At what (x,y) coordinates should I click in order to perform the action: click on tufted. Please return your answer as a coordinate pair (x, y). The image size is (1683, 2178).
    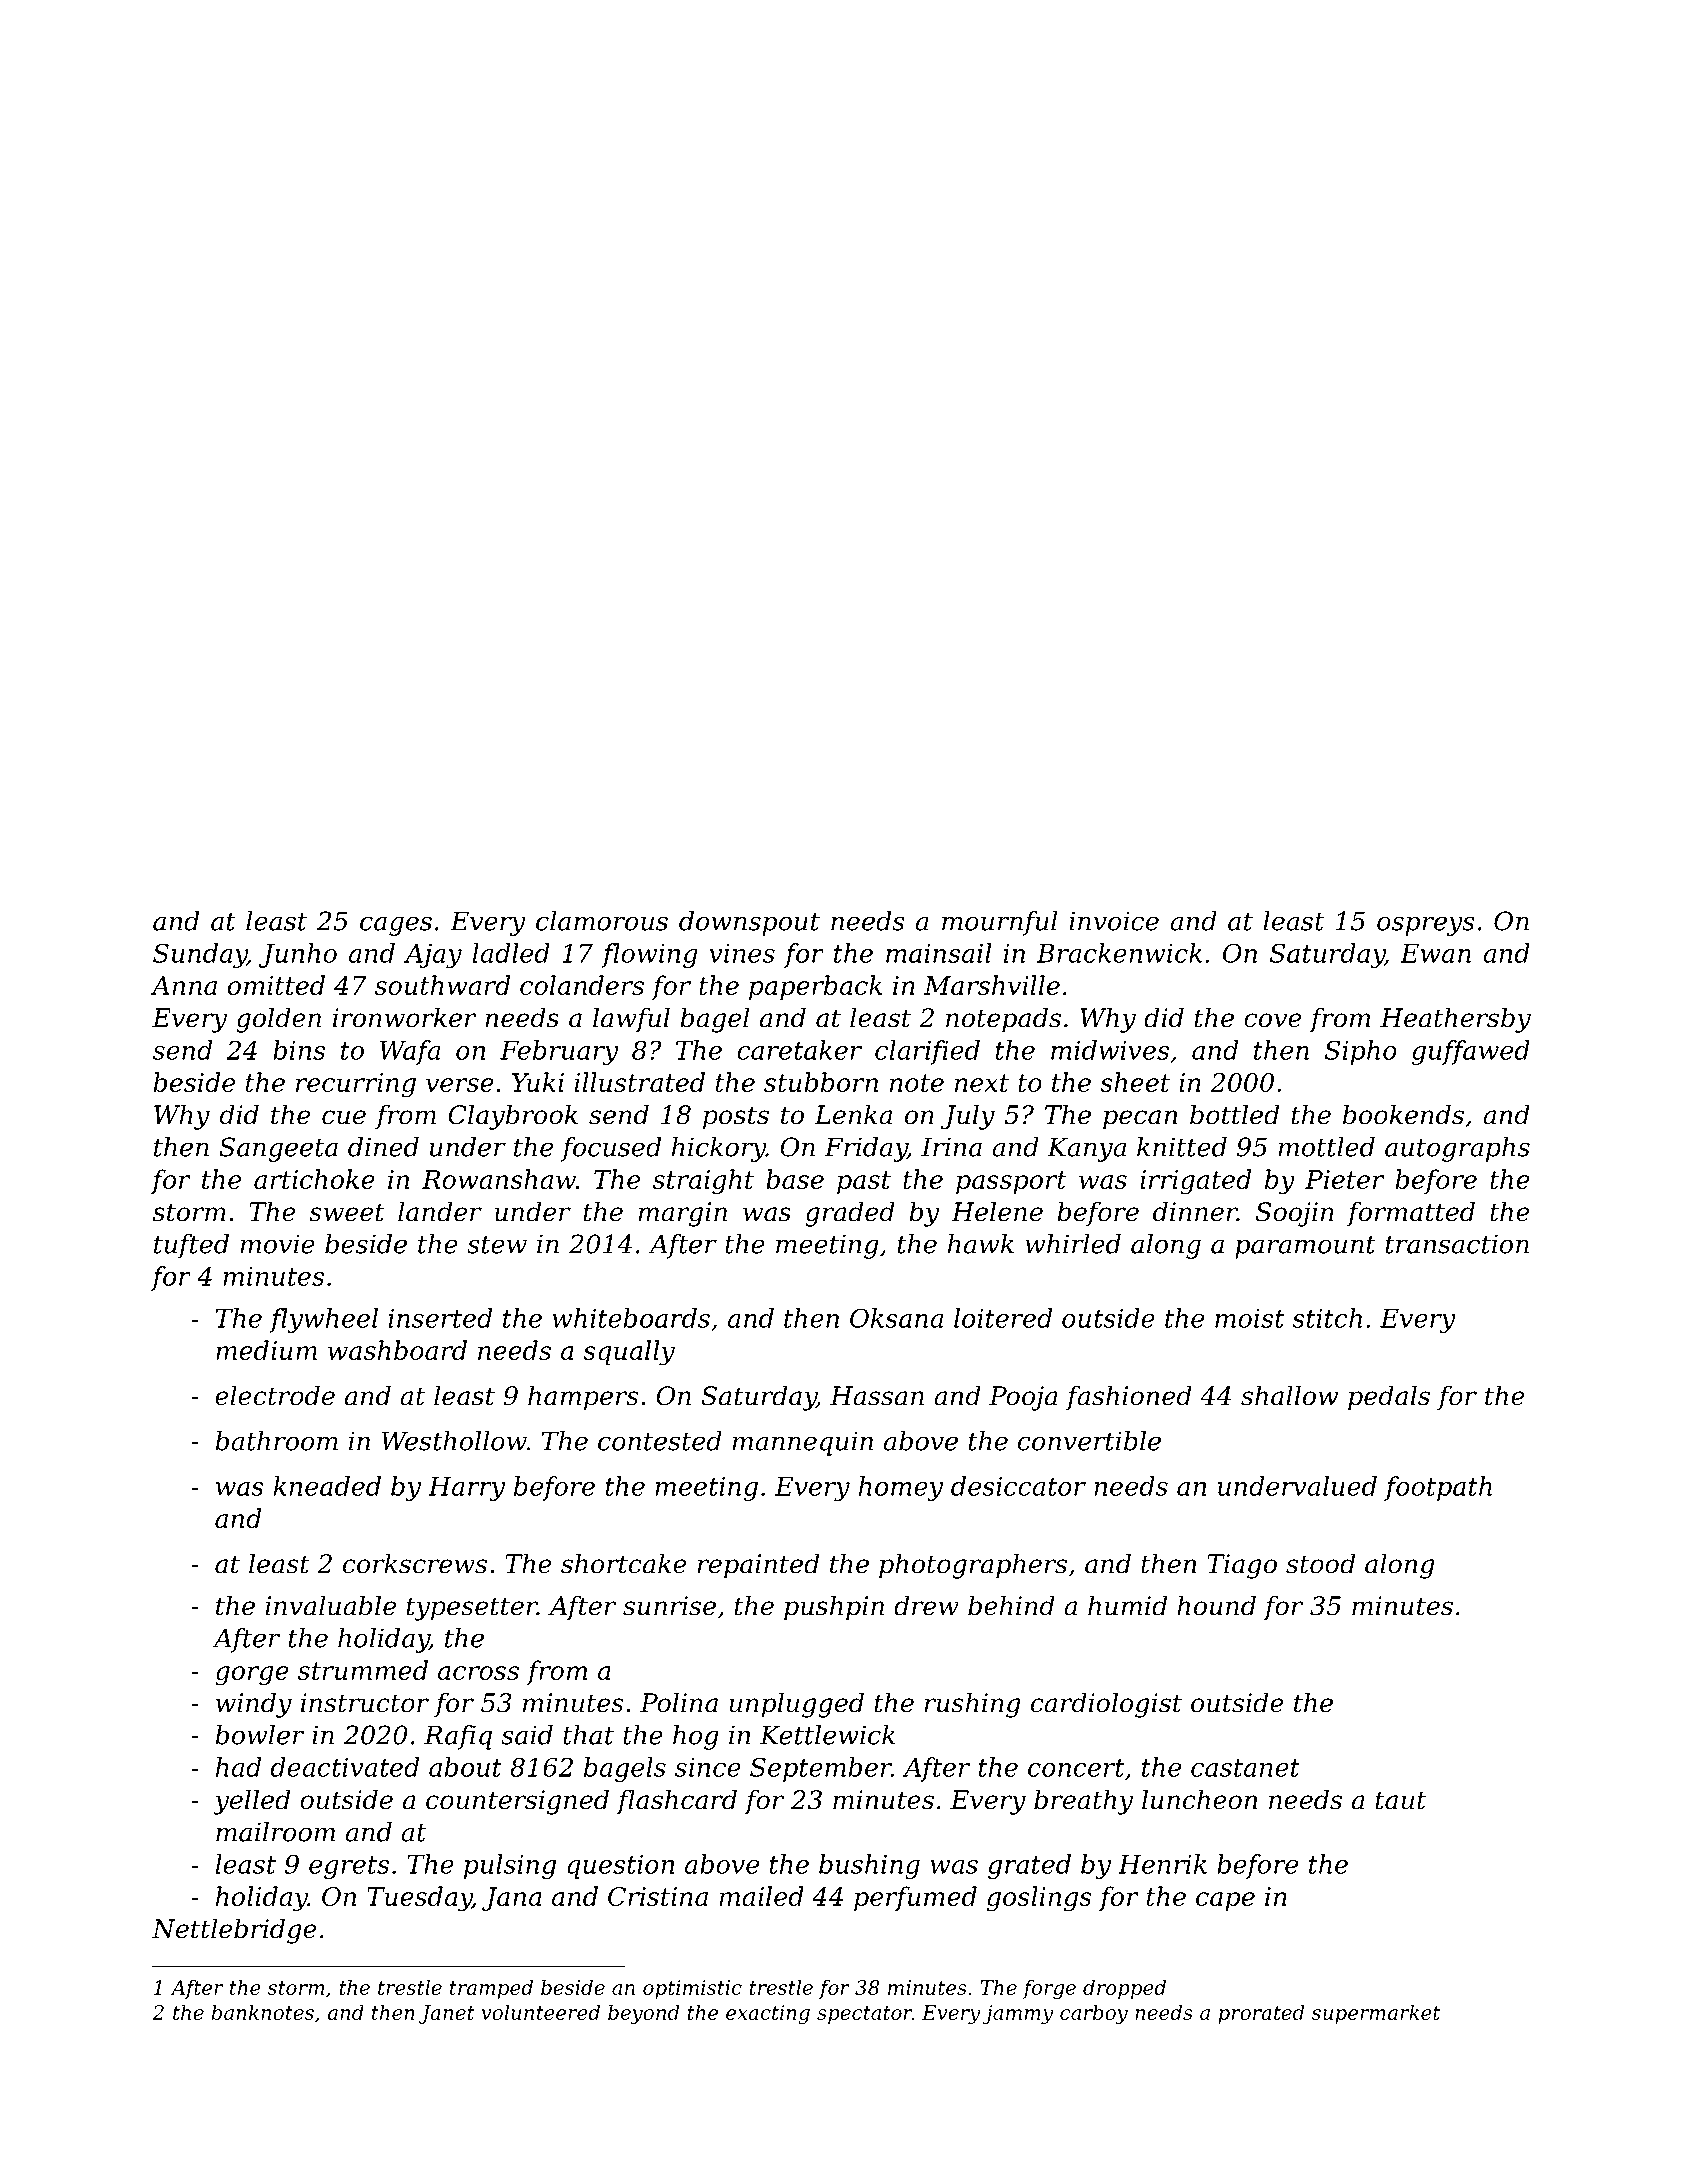
    Looking at the image, I should click on (191, 1246).
